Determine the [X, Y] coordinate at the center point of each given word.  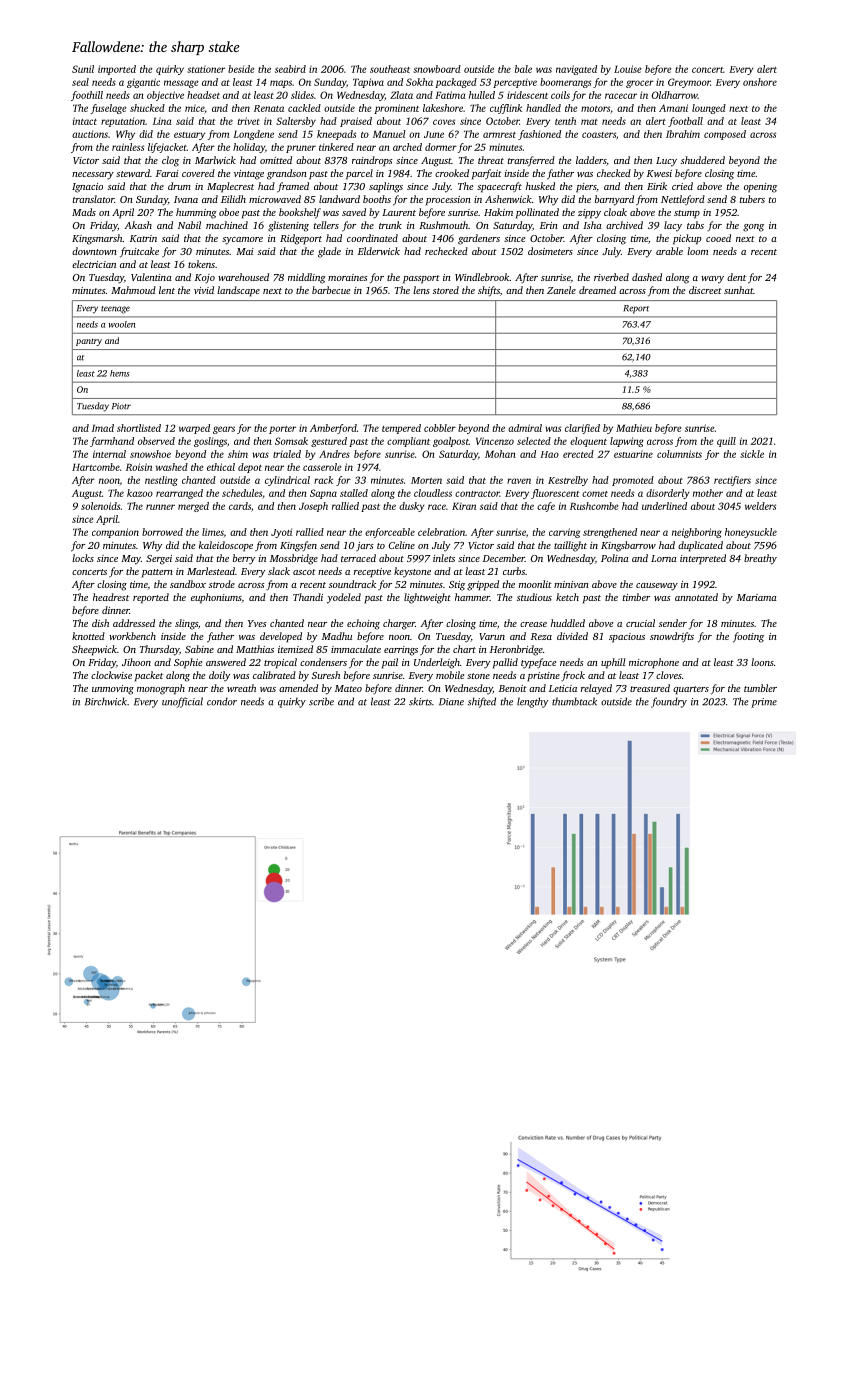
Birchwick [106, 701]
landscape [238, 291]
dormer [441, 147]
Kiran [464, 506]
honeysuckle [751, 533]
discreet [705, 290]
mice [194, 108]
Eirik [657, 186]
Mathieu [634, 428]
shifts [489, 291]
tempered [401, 429]
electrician [94, 264]
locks [83, 558]
